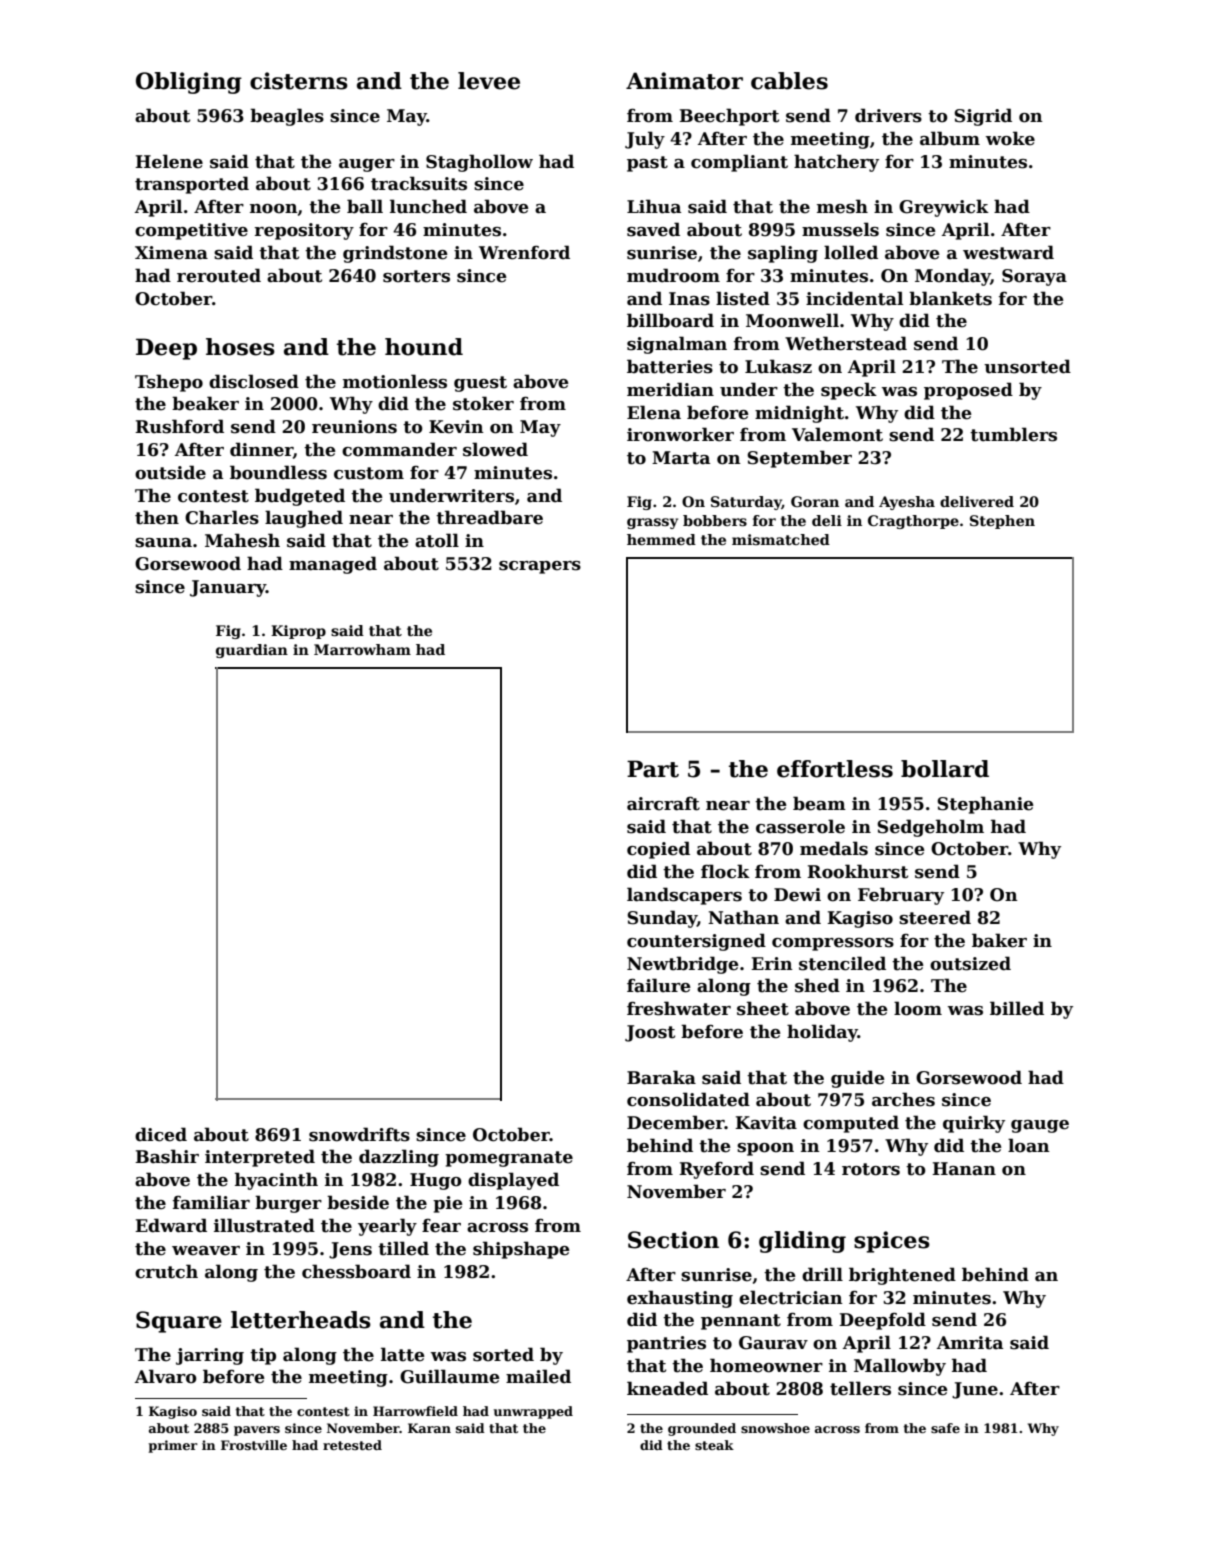 The image size is (1209, 1565). I want to click on tumblers, so click(1013, 434).
